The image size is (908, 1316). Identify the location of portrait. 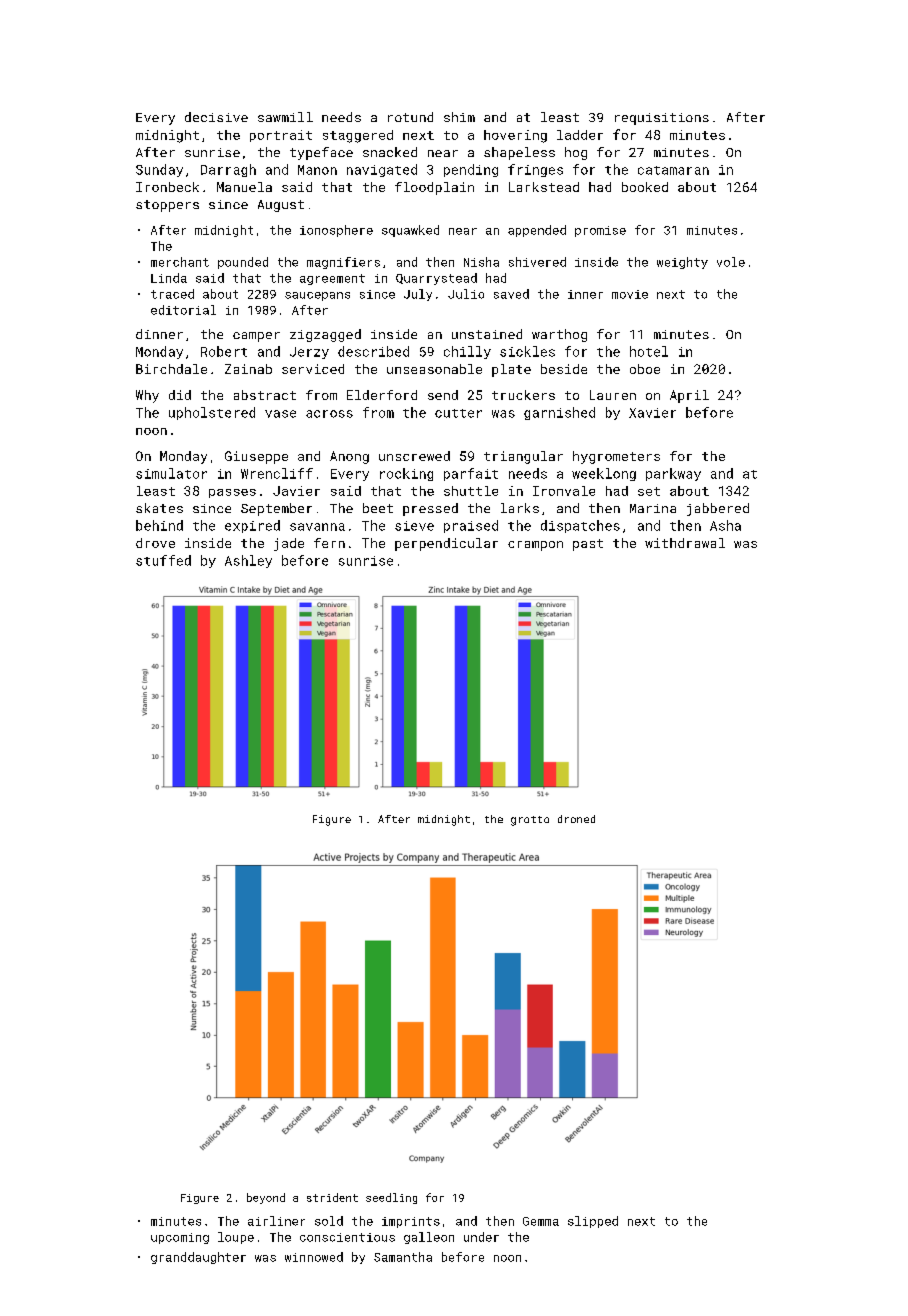
(281, 136).
